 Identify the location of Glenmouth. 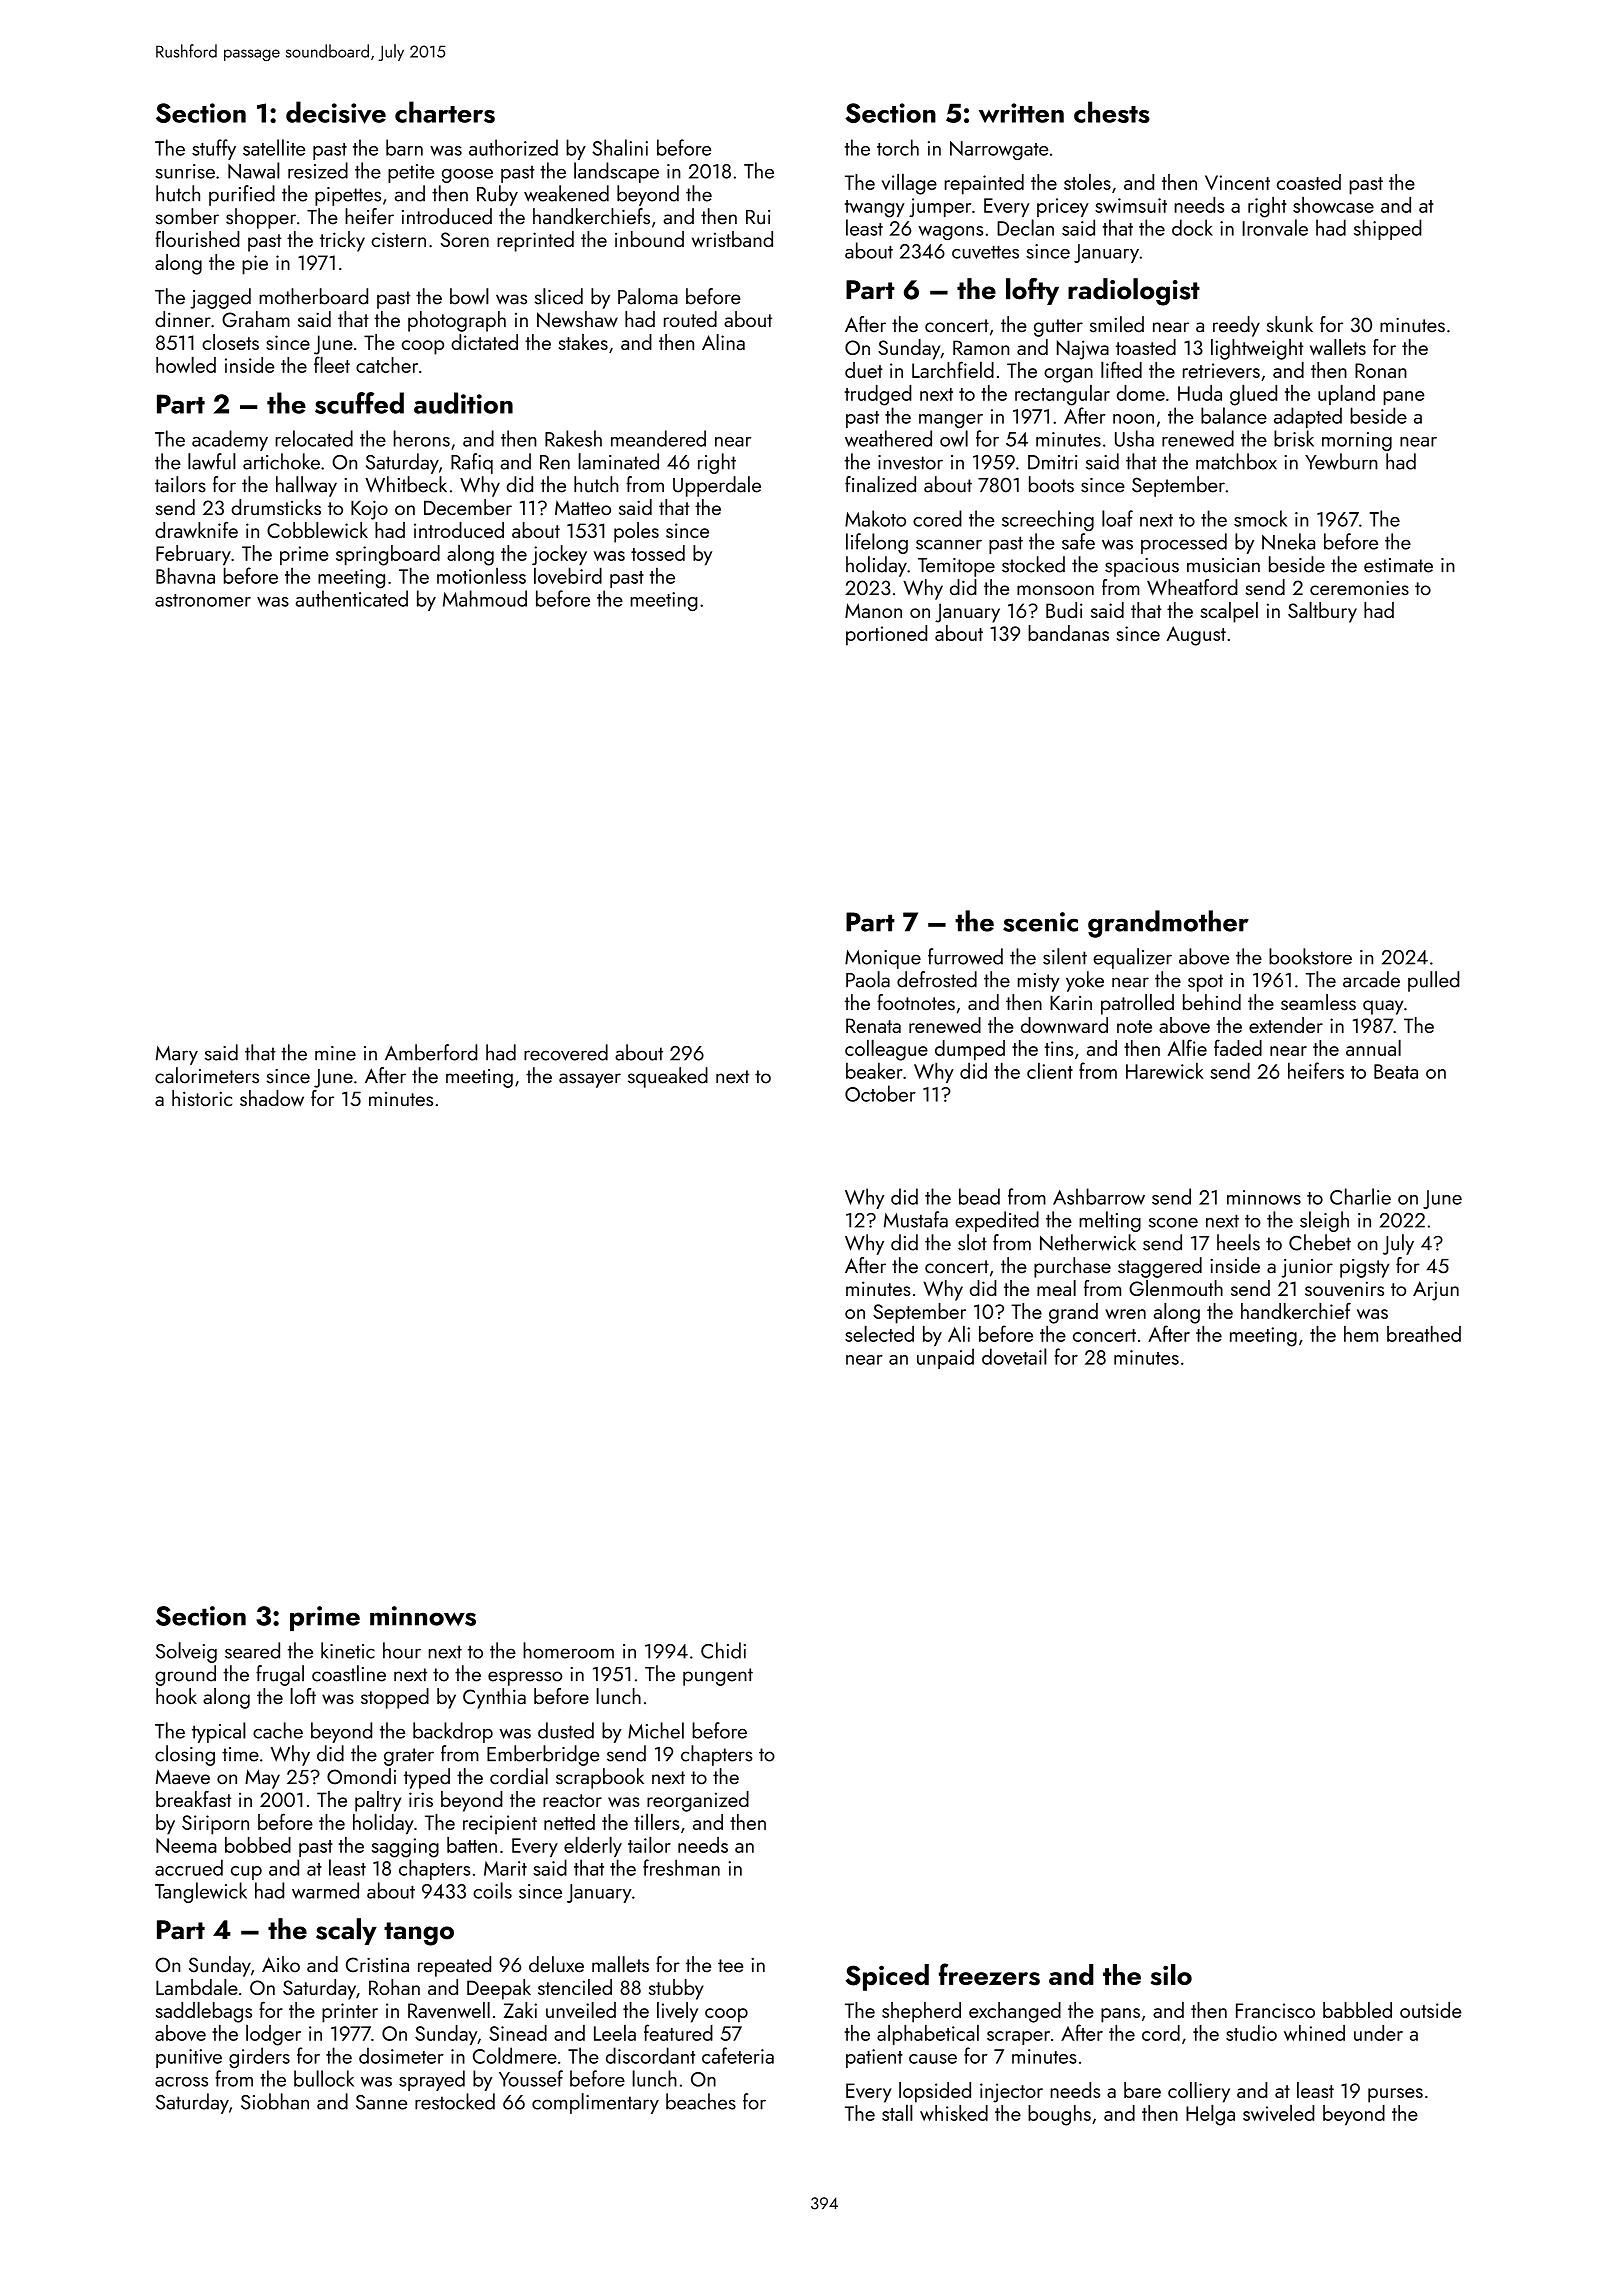
(1176, 1288).
